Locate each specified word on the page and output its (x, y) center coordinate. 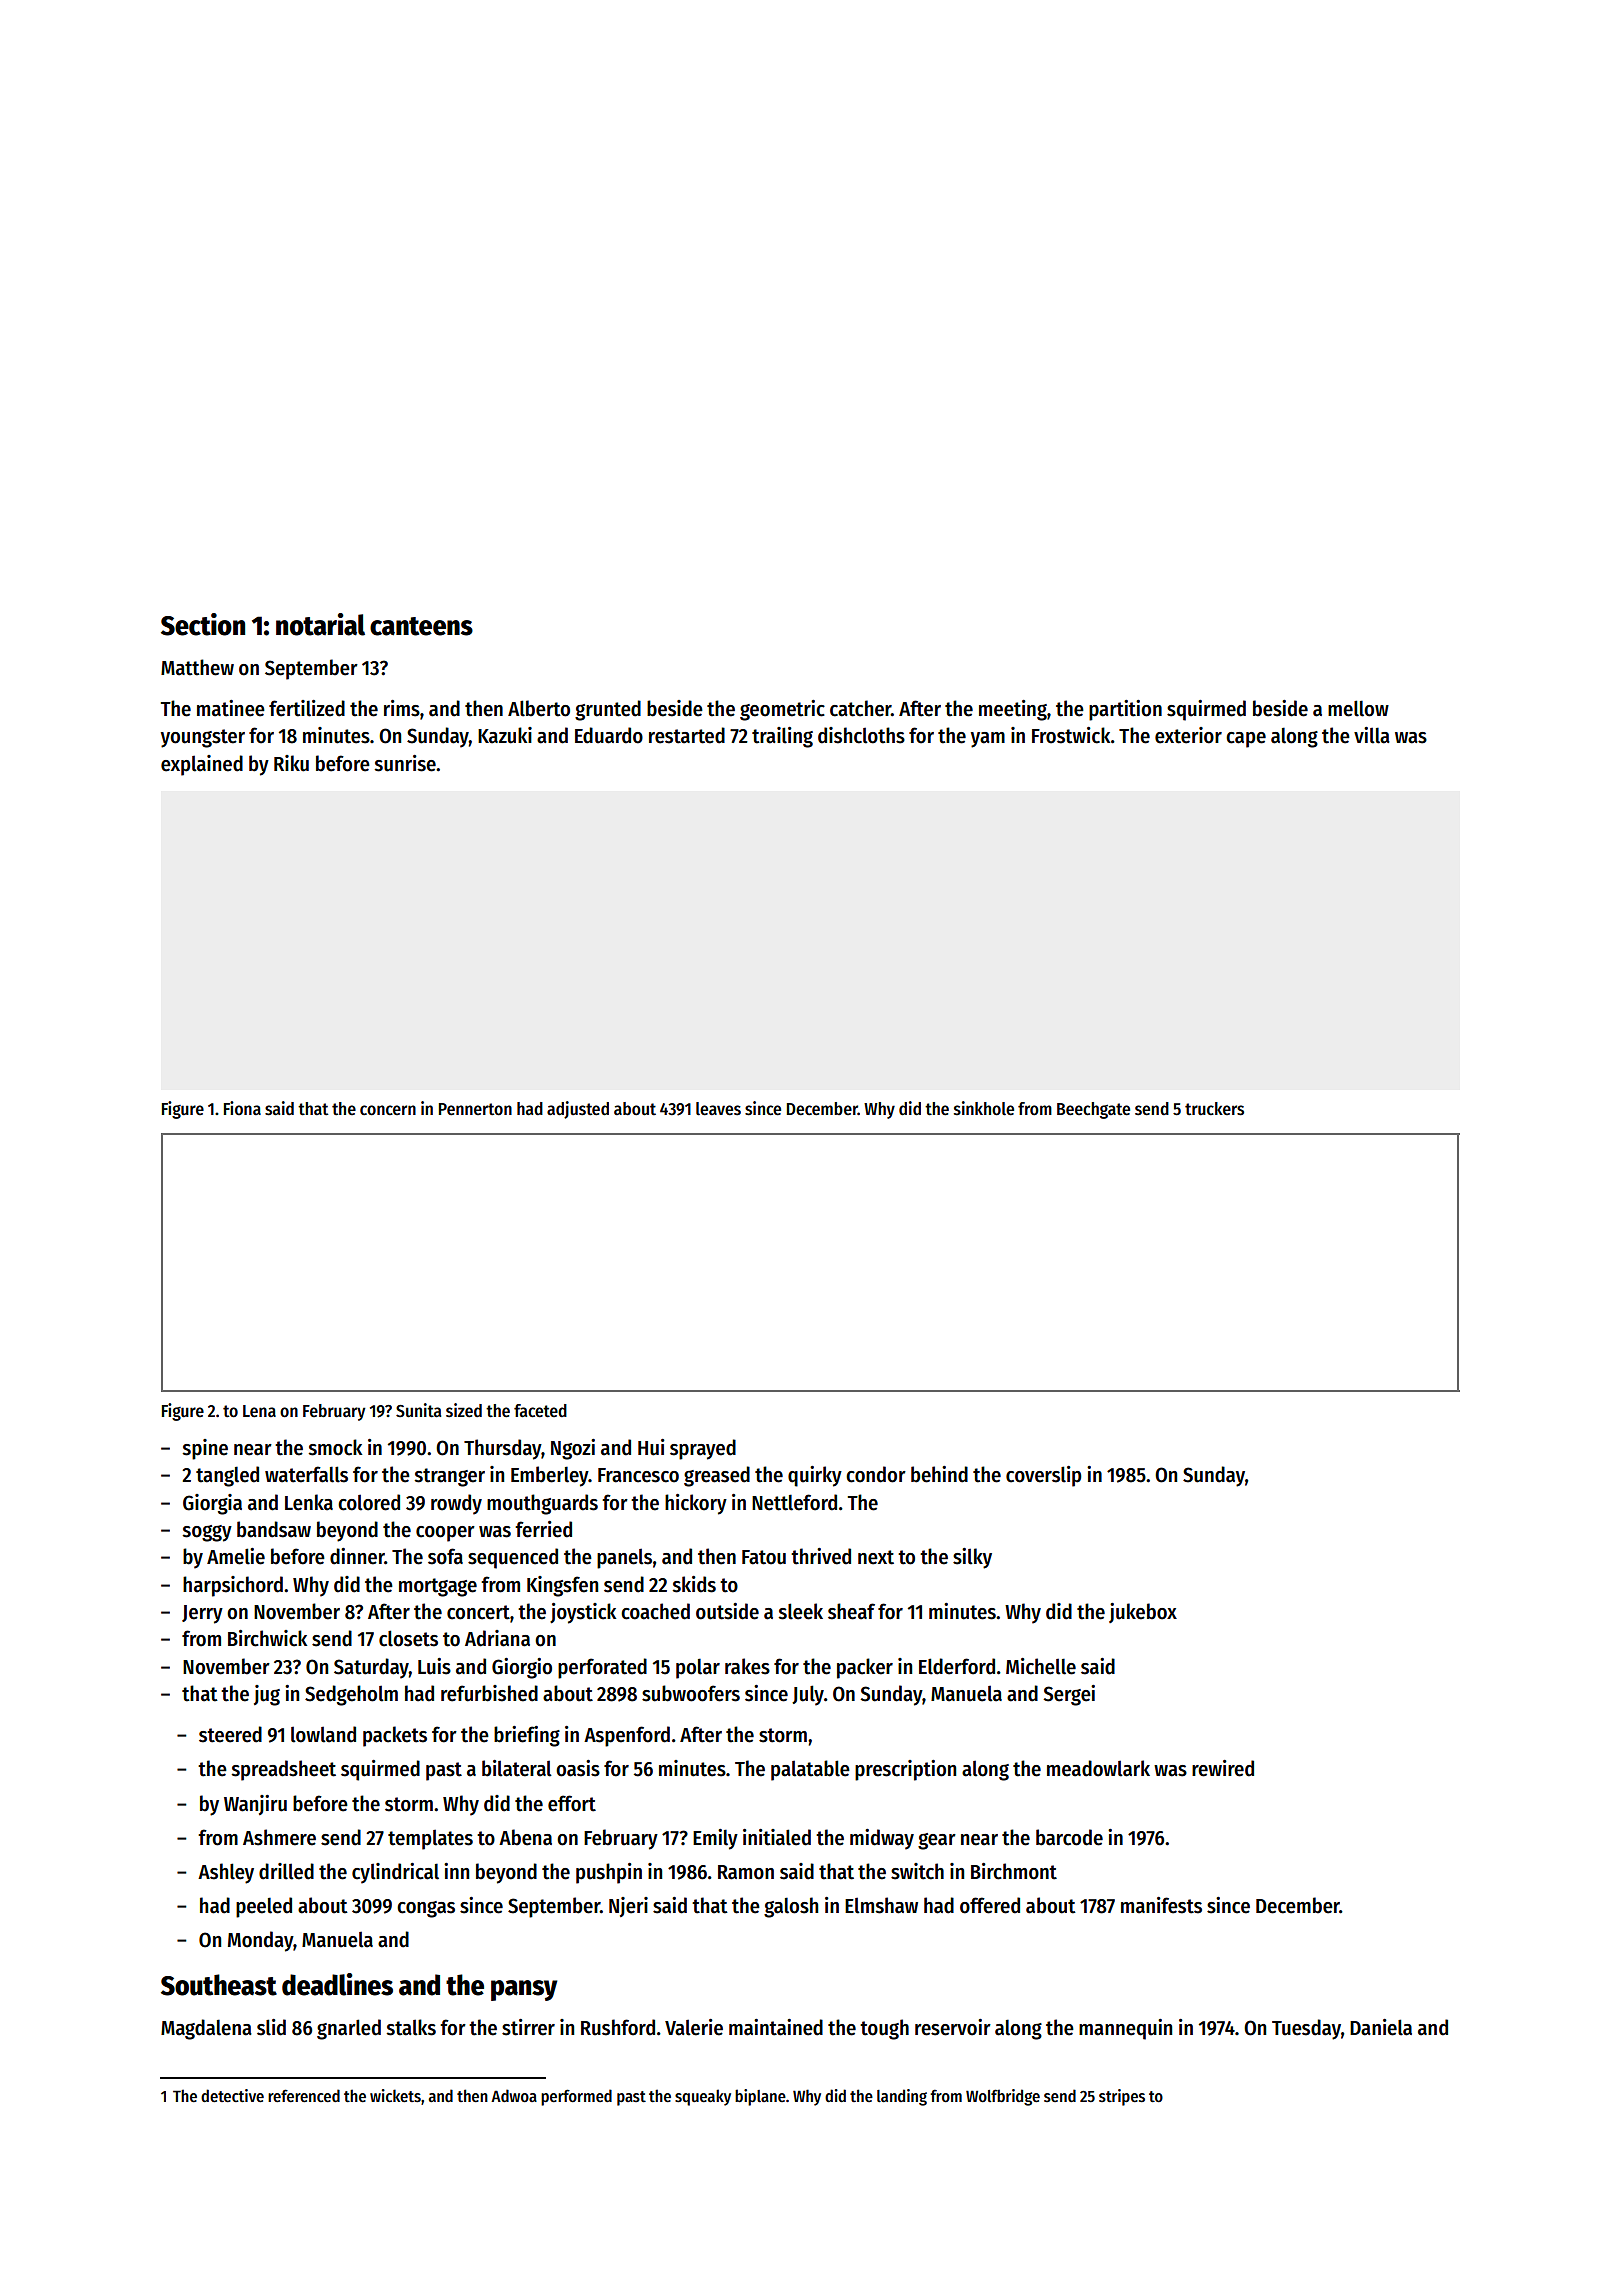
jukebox (1143, 1613)
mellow (1358, 708)
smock (335, 1447)
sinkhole (984, 1108)
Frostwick (1071, 735)
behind (939, 1474)
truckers (1214, 1109)
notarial (320, 624)
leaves (718, 1109)
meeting (1013, 710)
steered (230, 1734)
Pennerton (475, 1109)
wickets (395, 2096)
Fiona (242, 1108)
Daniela (1381, 2027)
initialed (777, 1837)
